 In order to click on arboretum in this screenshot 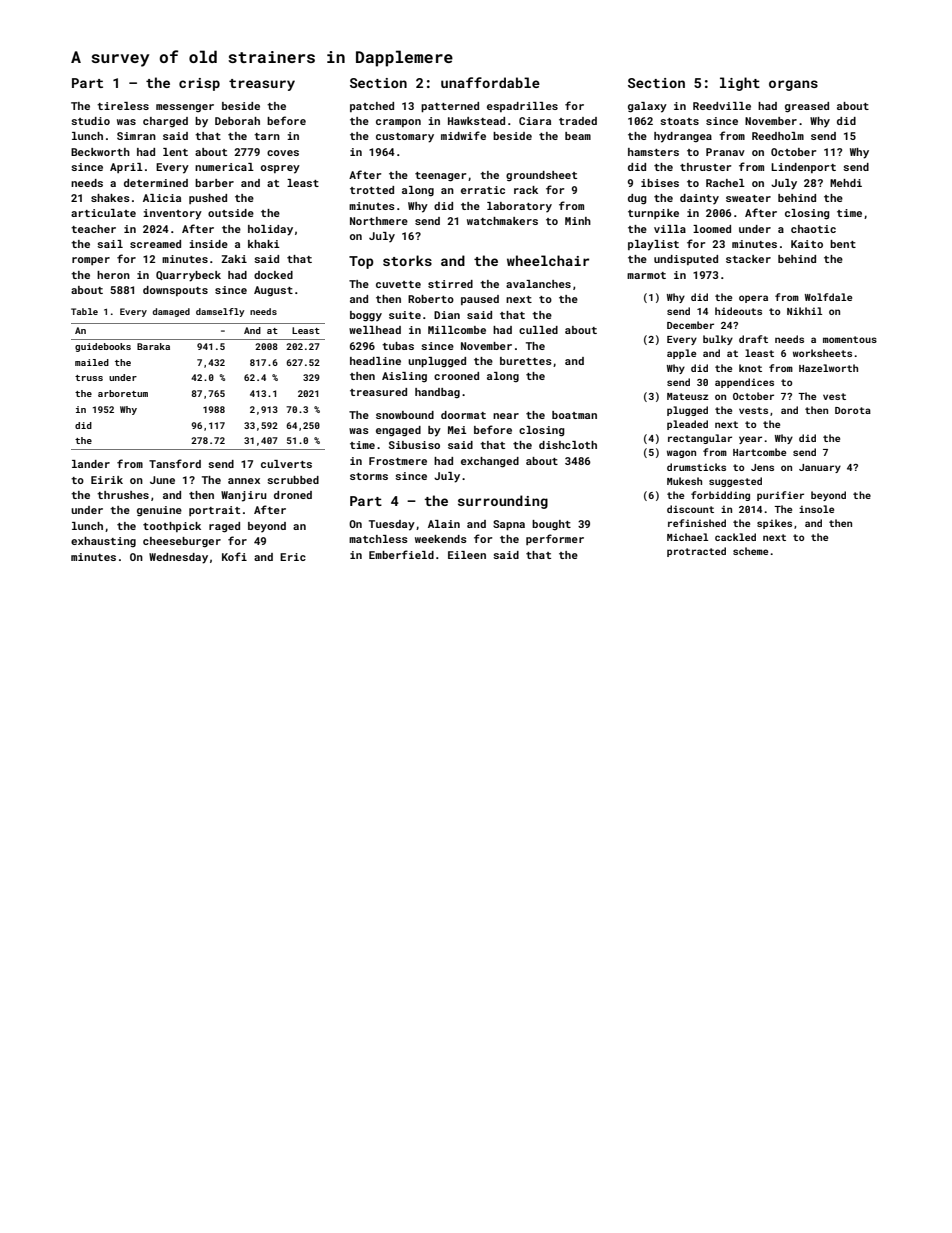, I will do `click(123, 393)`.
